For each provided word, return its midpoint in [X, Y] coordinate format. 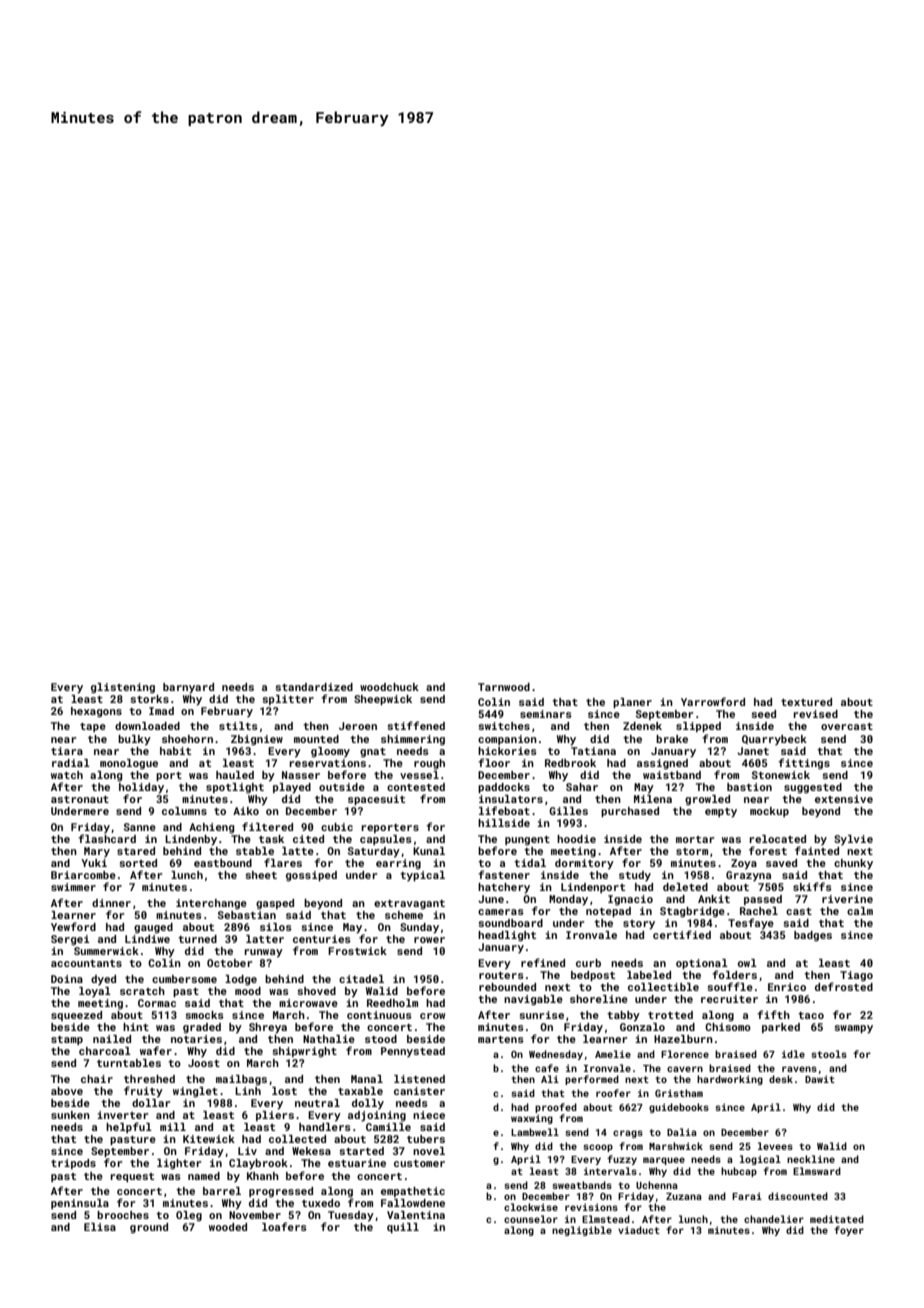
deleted [685, 887]
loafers [284, 1226]
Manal [367, 1079]
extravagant [409, 904]
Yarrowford [713, 701]
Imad [161, 711]
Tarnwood [504, 687]
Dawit [820, 1079]
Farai [747, 1196]
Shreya [268, 1028]
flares [283, 862]
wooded [228, 1227]
